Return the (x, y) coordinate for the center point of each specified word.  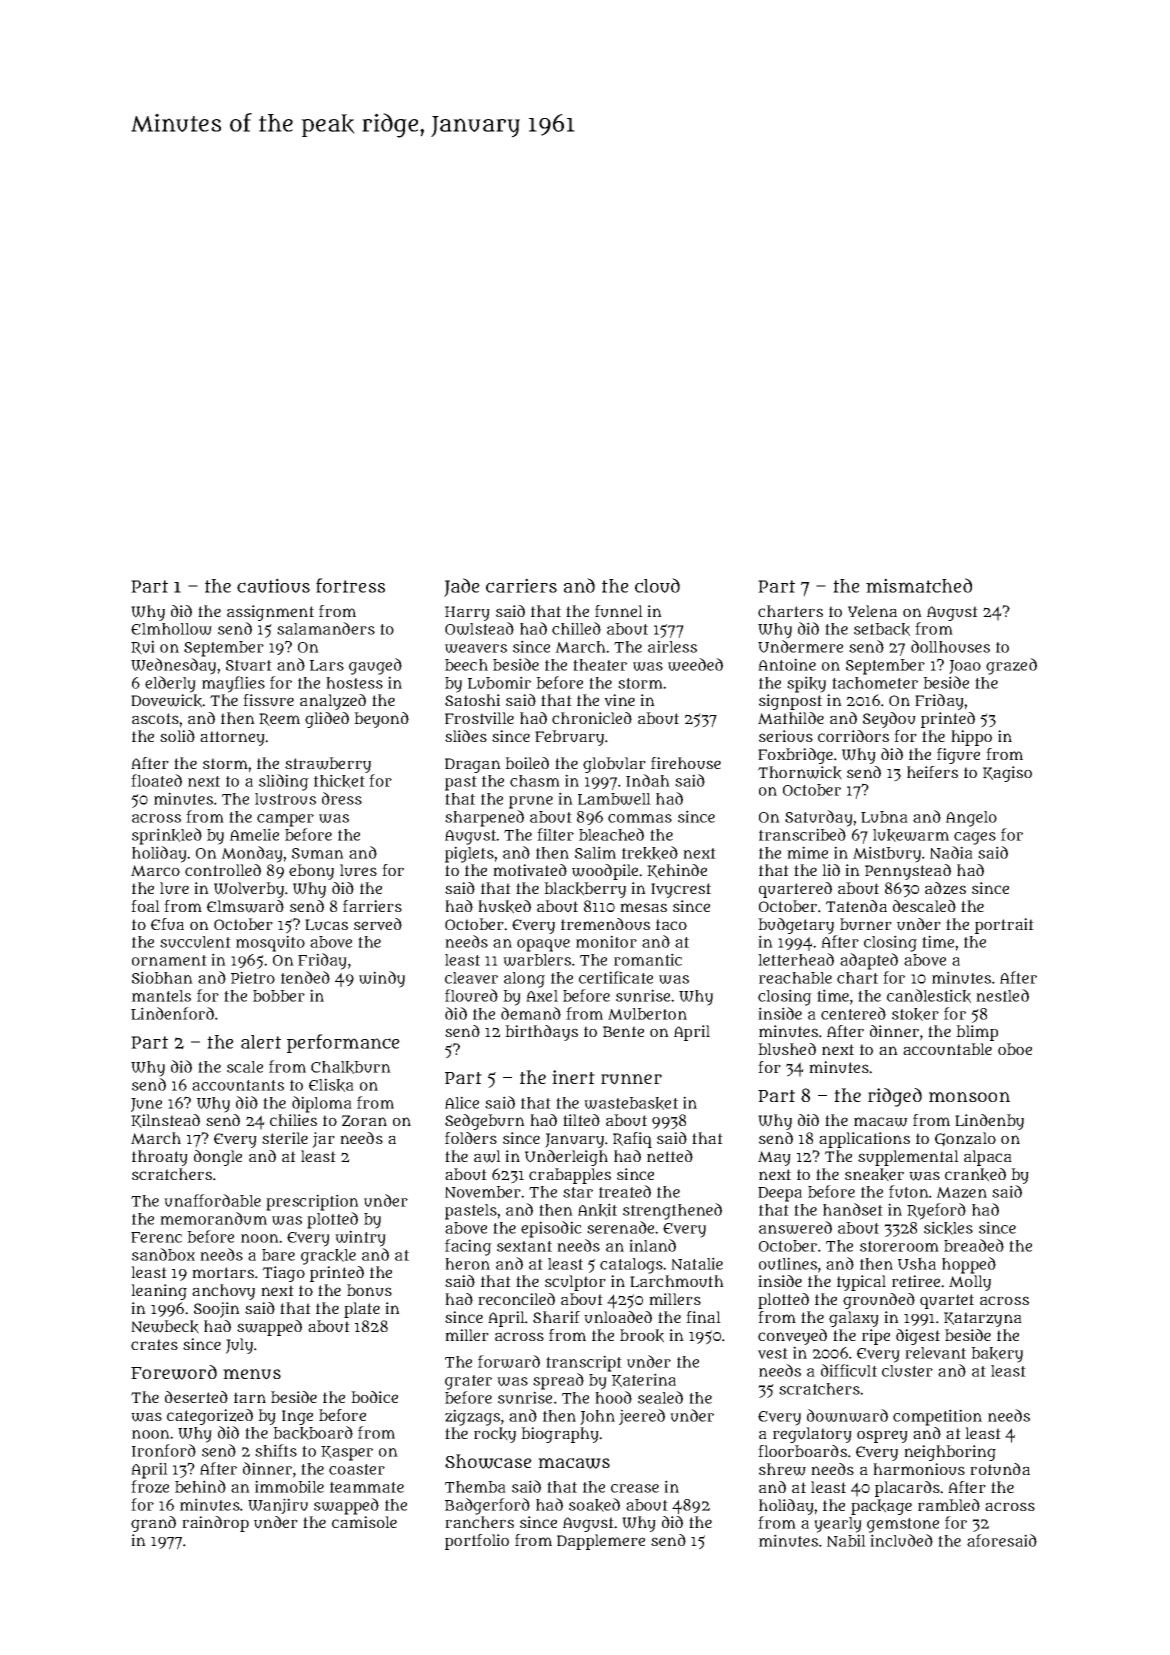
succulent (195, 942)
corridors (853, 736)
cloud (657, 585)
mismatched (919, 585)
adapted (869, 961)
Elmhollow (171, 629)
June (146, 1105)
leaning (159, 1292)
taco (671, 924)
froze (150, 1486)
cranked (975, 1175)
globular (614, 765)
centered (853, 1013)
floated (156, 780)
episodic (551, 1229)
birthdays (541, 1033)
